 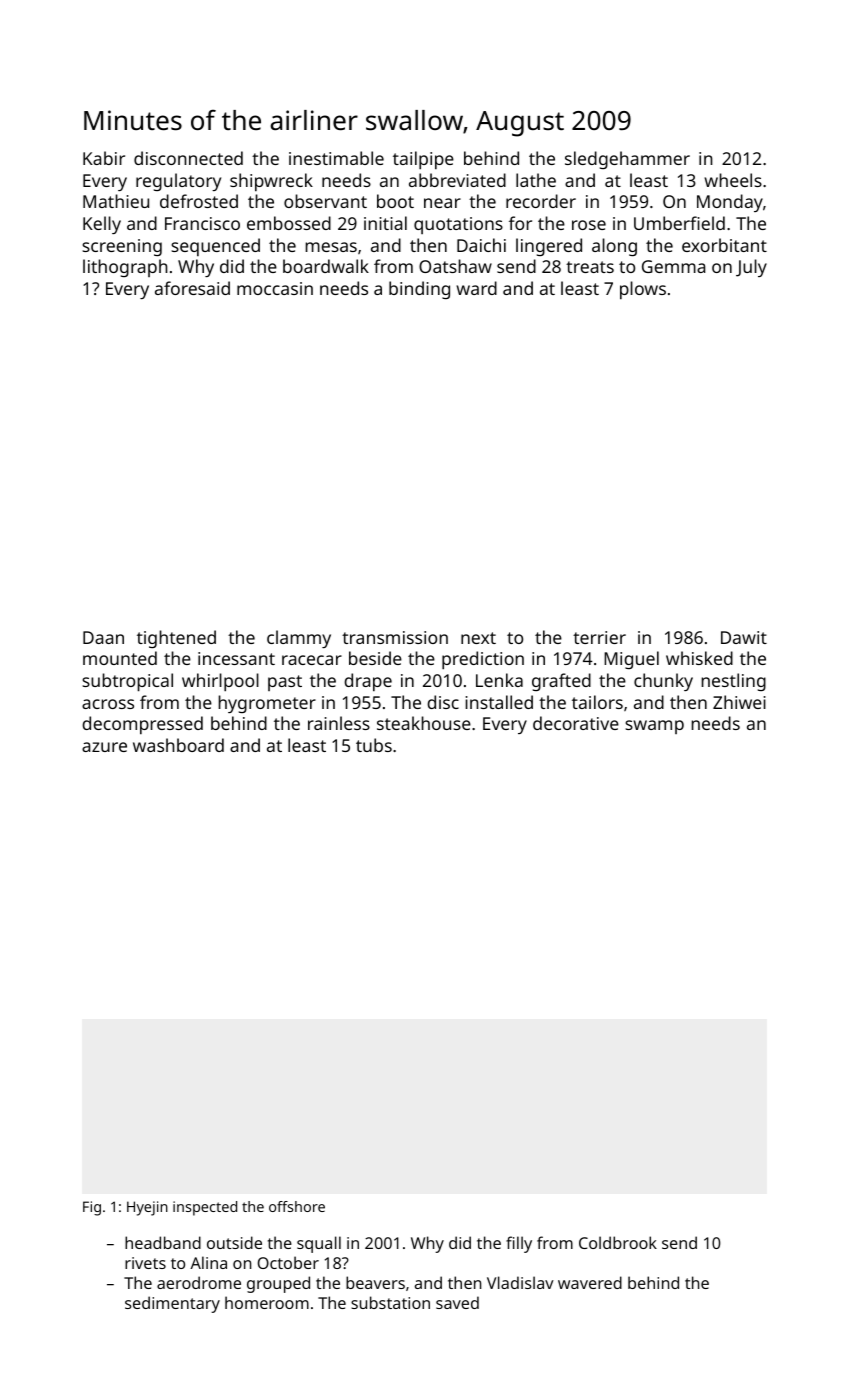 What do you see at coordinates (733, 180) in the screenshot?
I see `wheels` at bounding box center [733, 180].
